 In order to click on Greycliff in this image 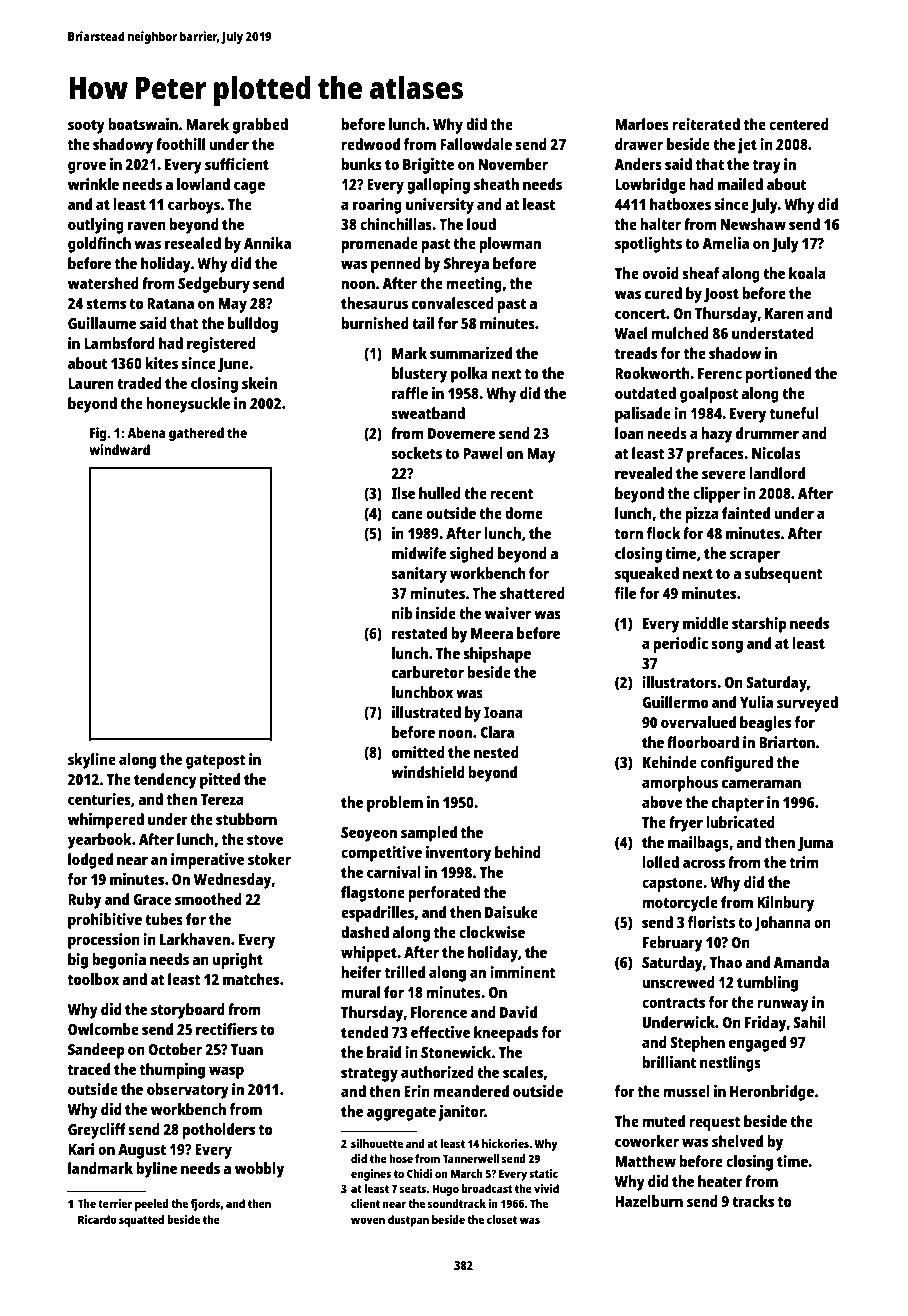, I will do `click(97, 1131)`.
